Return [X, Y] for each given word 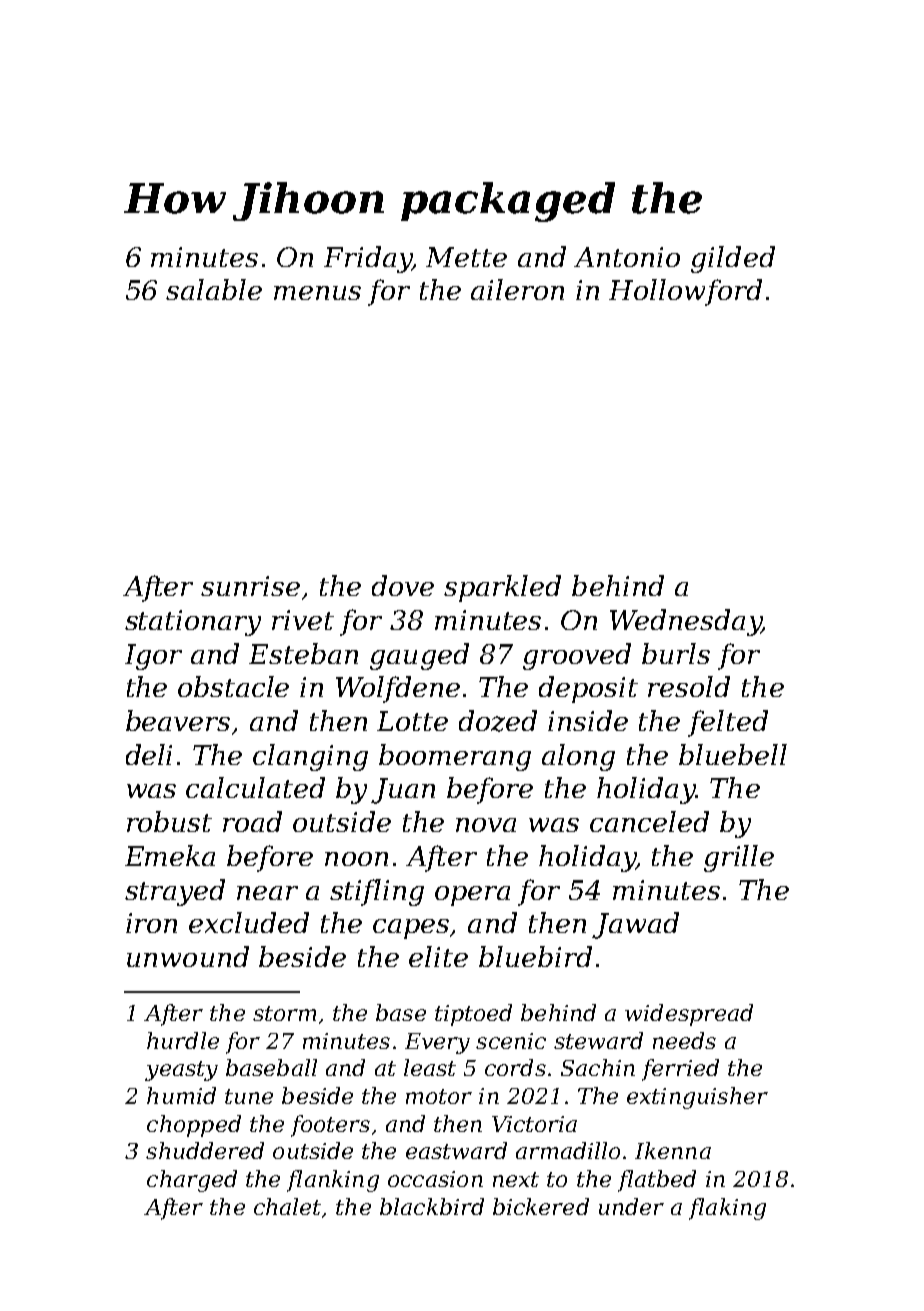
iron [151, 923]
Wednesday [685, 622]
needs [684, 1040]
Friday [368, 259]
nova [486, 825]
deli [149, 754]
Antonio [627, 257]
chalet [287, 1206]
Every [437, 1043]
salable [214, 289]
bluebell [733, 754]
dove [403, 585]
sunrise [250, 586]
